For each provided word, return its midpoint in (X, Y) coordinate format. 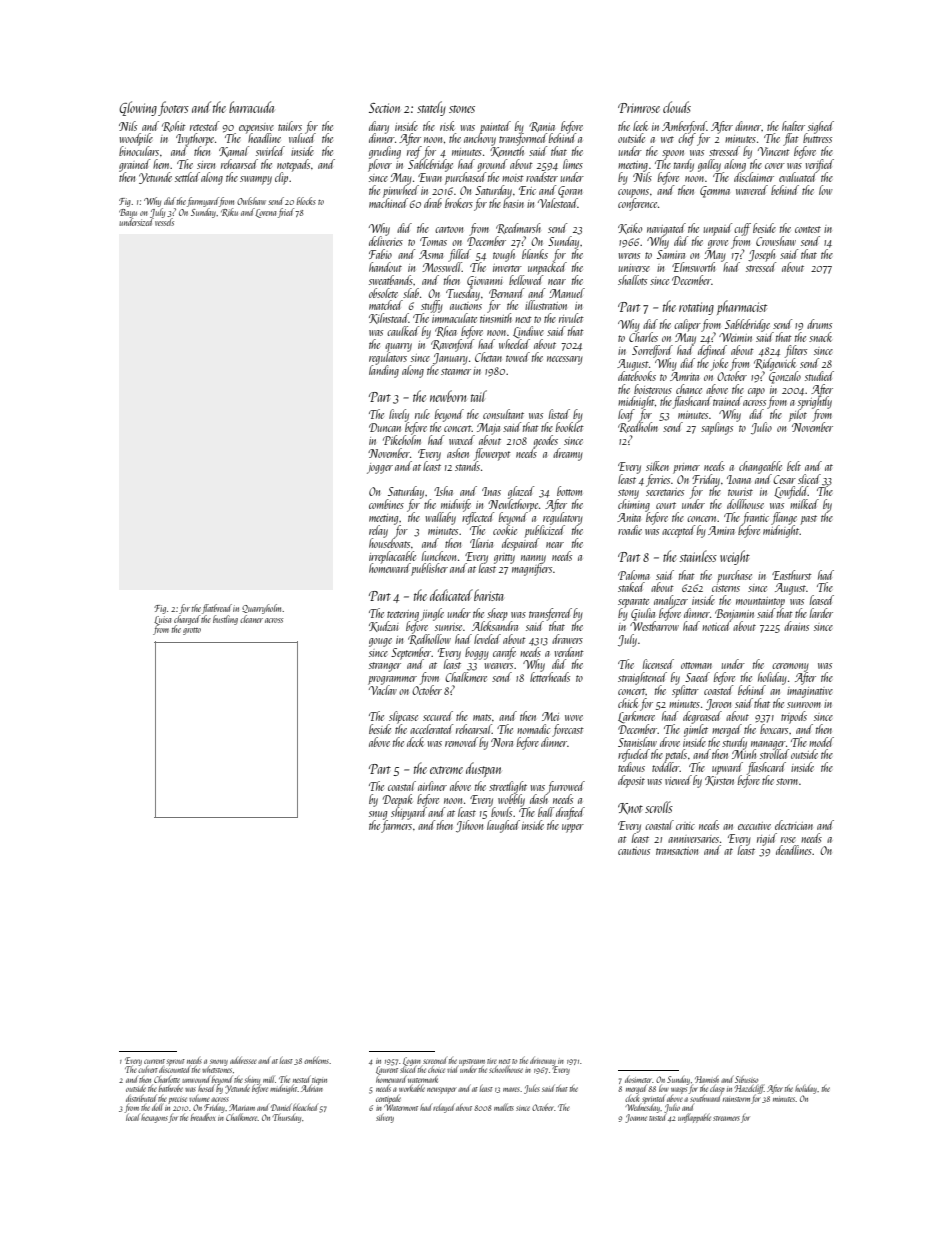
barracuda (251, 107)
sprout (176, 1062)
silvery (385, 1118)
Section (384, 108)
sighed (821, 127)
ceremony (790, 667)
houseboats (389, 543)
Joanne (636, 1118)
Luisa (162, 620)
